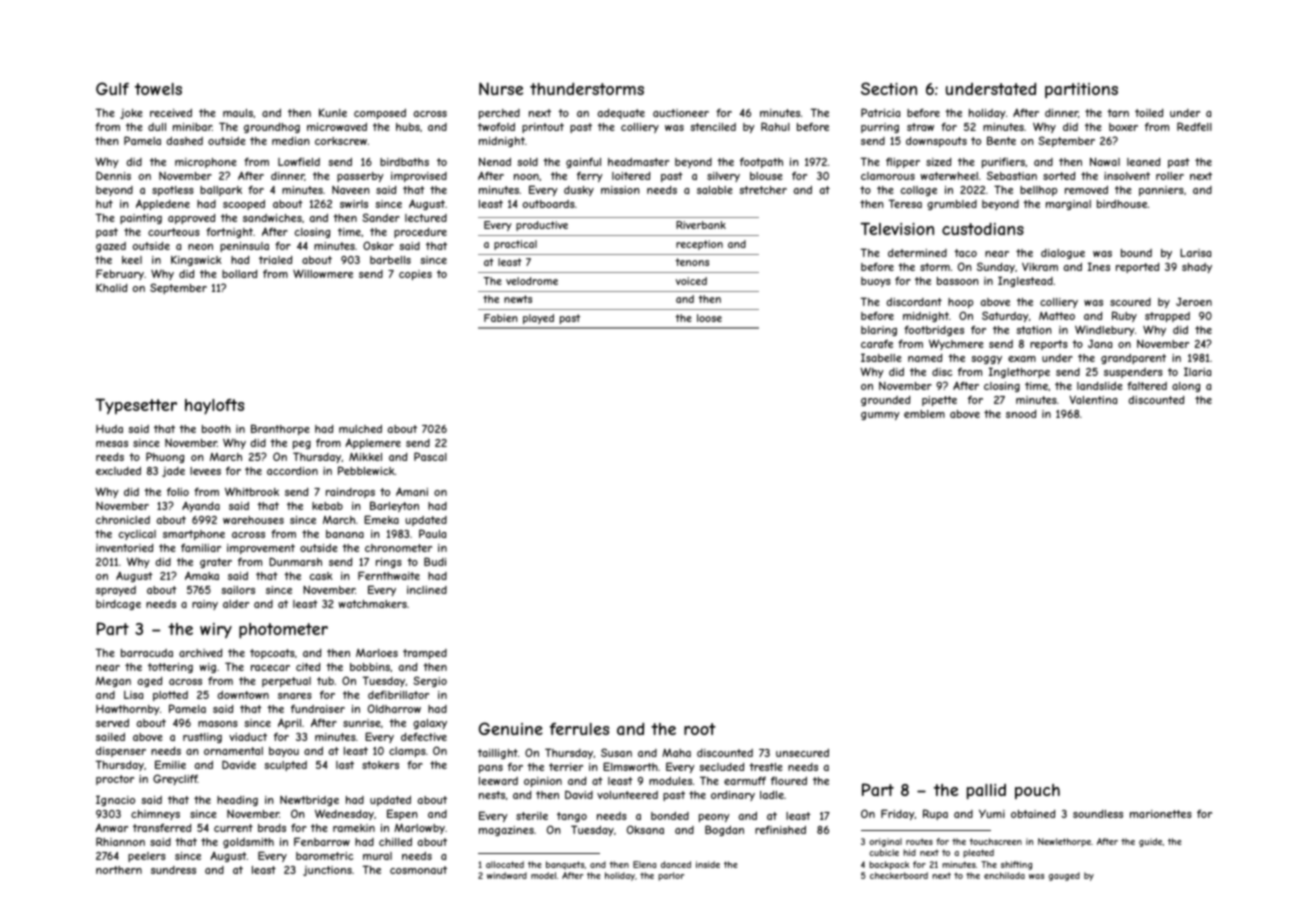  Describe the element at coordinates (501, 88) in the screenshot. I see `Nurse` at that location.
